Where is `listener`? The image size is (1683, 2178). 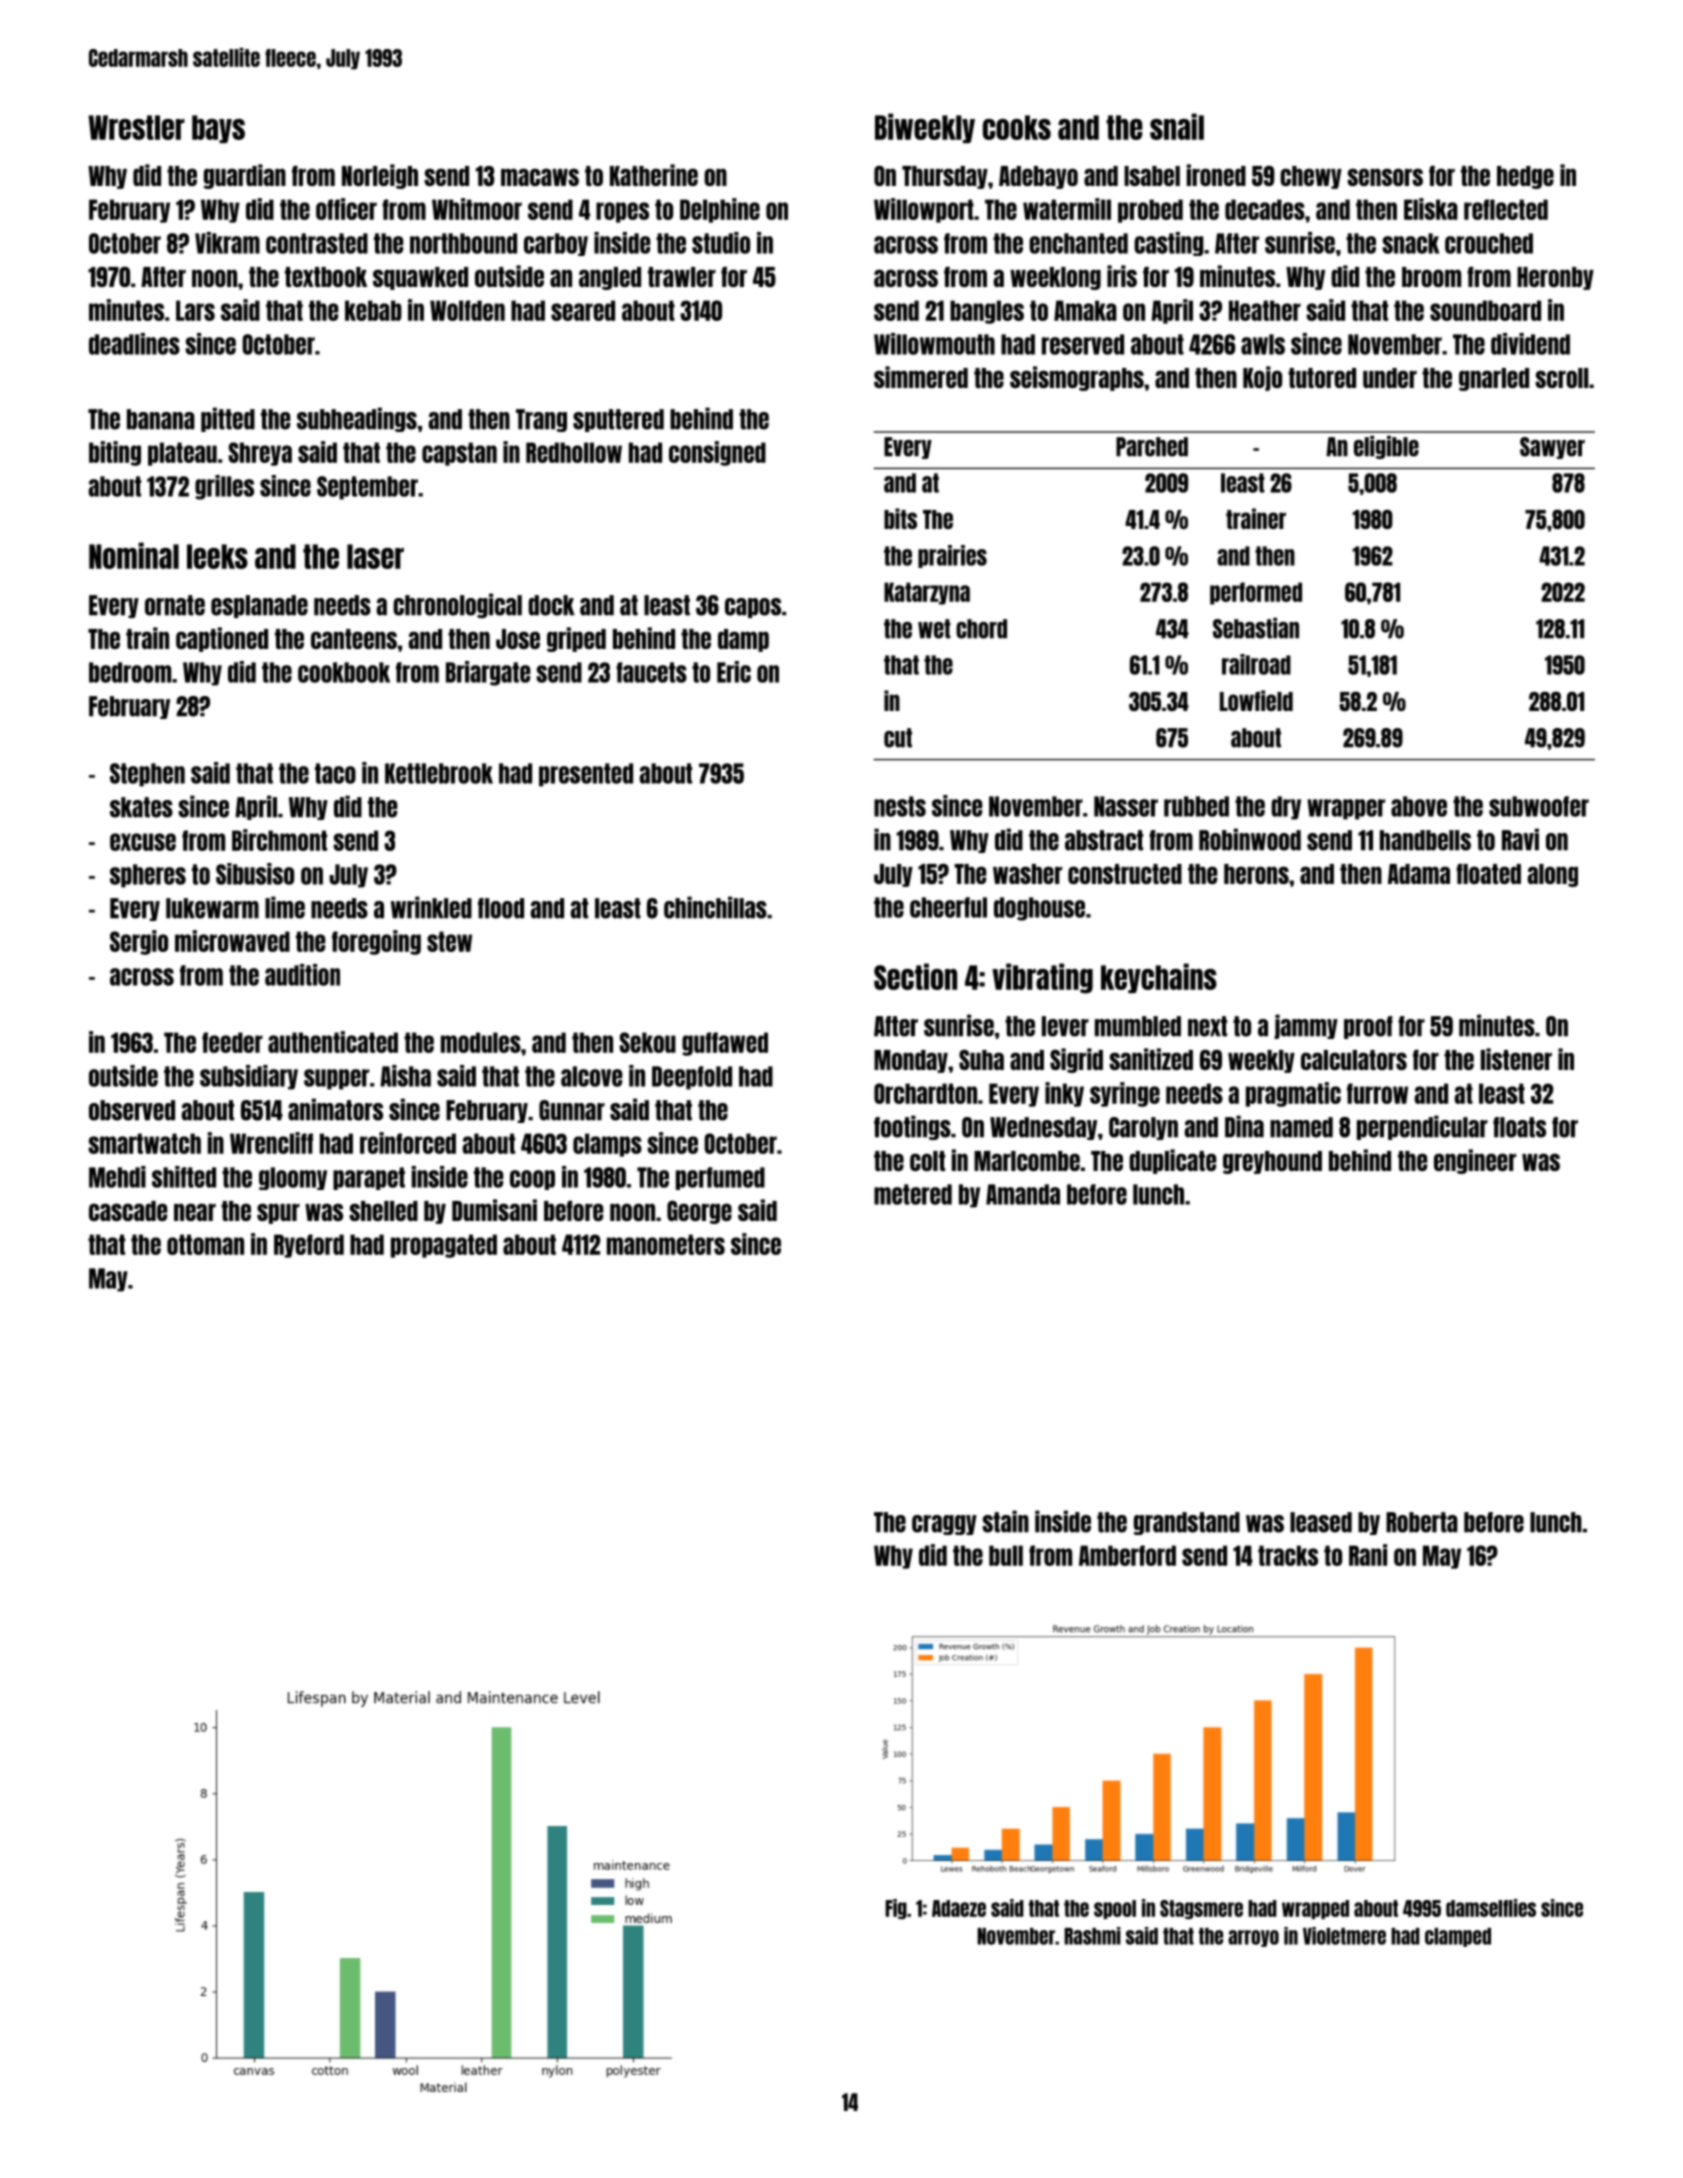
listener is located at coordinates (1516, 1059).
